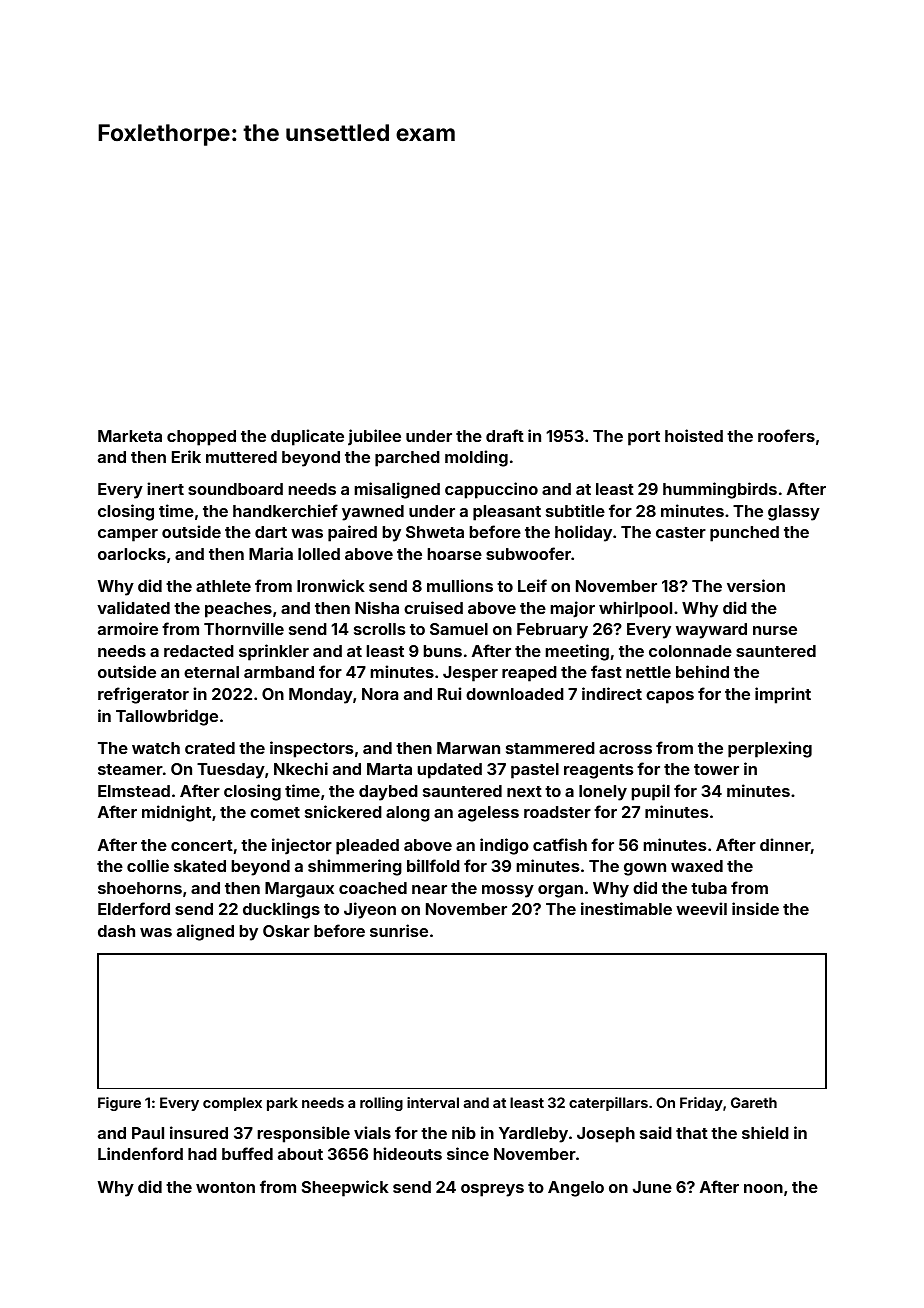 The height and width of the page is (1308, 924). Describe the element at coordinates (701, 1104) in the page. I see `Friday` at that location.
